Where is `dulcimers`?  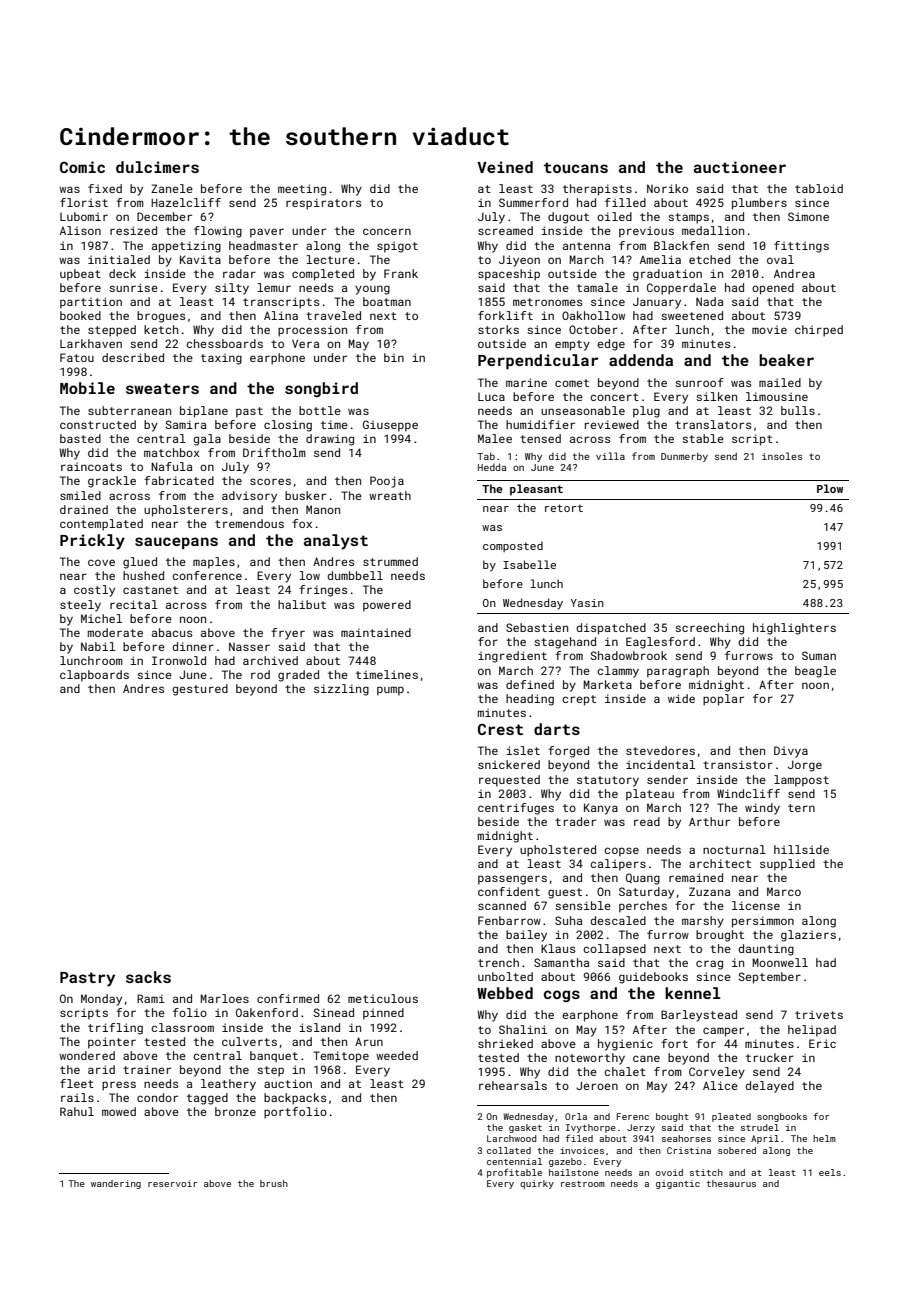 dulcimers is located at coordinates (157, 167).
